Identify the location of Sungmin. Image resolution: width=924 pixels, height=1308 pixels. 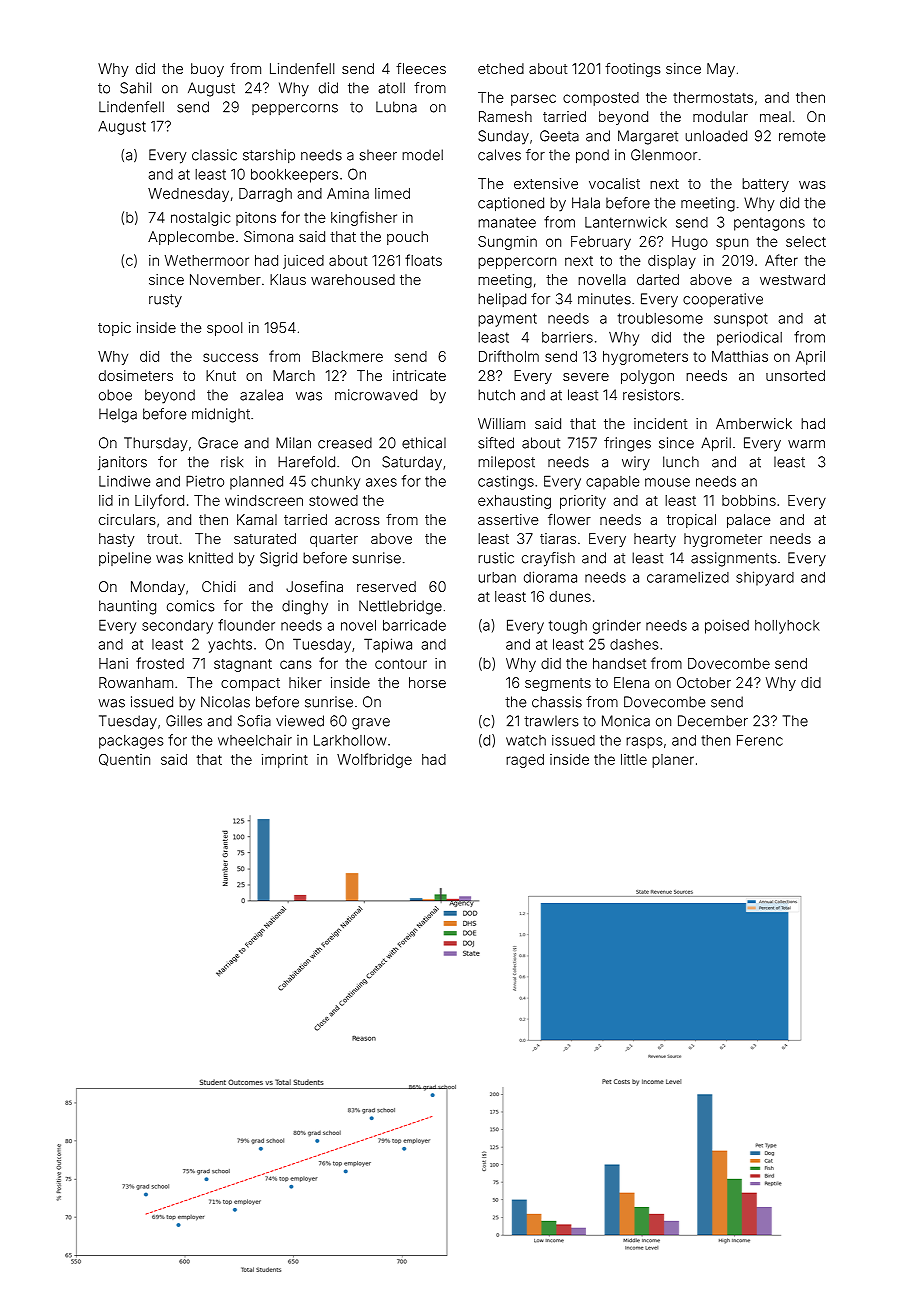
(507, 243).
